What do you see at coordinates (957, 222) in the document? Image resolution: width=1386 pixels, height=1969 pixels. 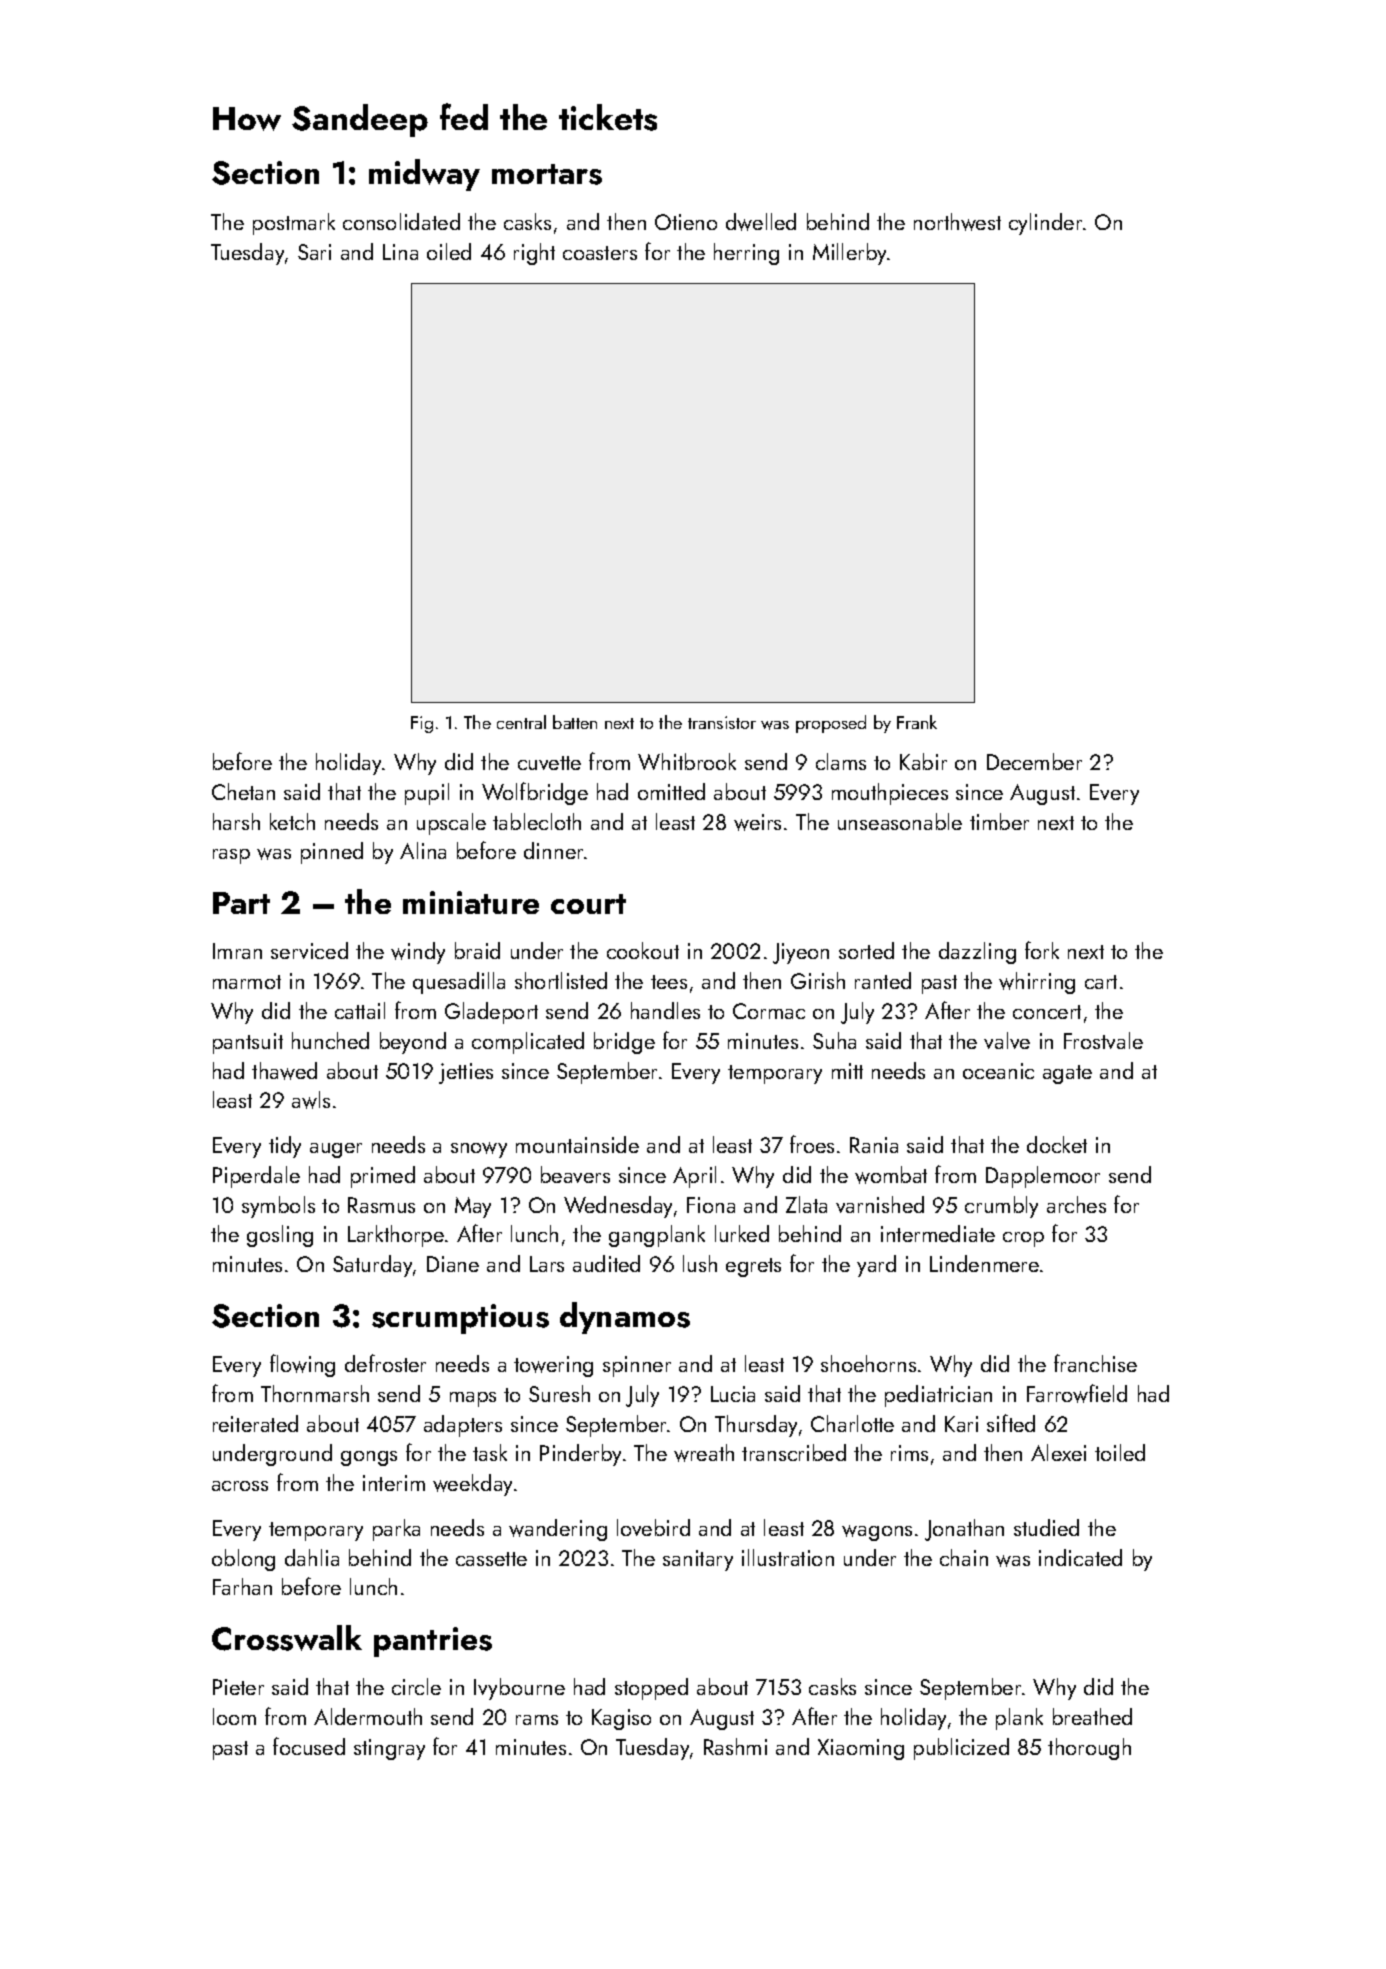 I see `northwest` at bounding box center [957, 222].
